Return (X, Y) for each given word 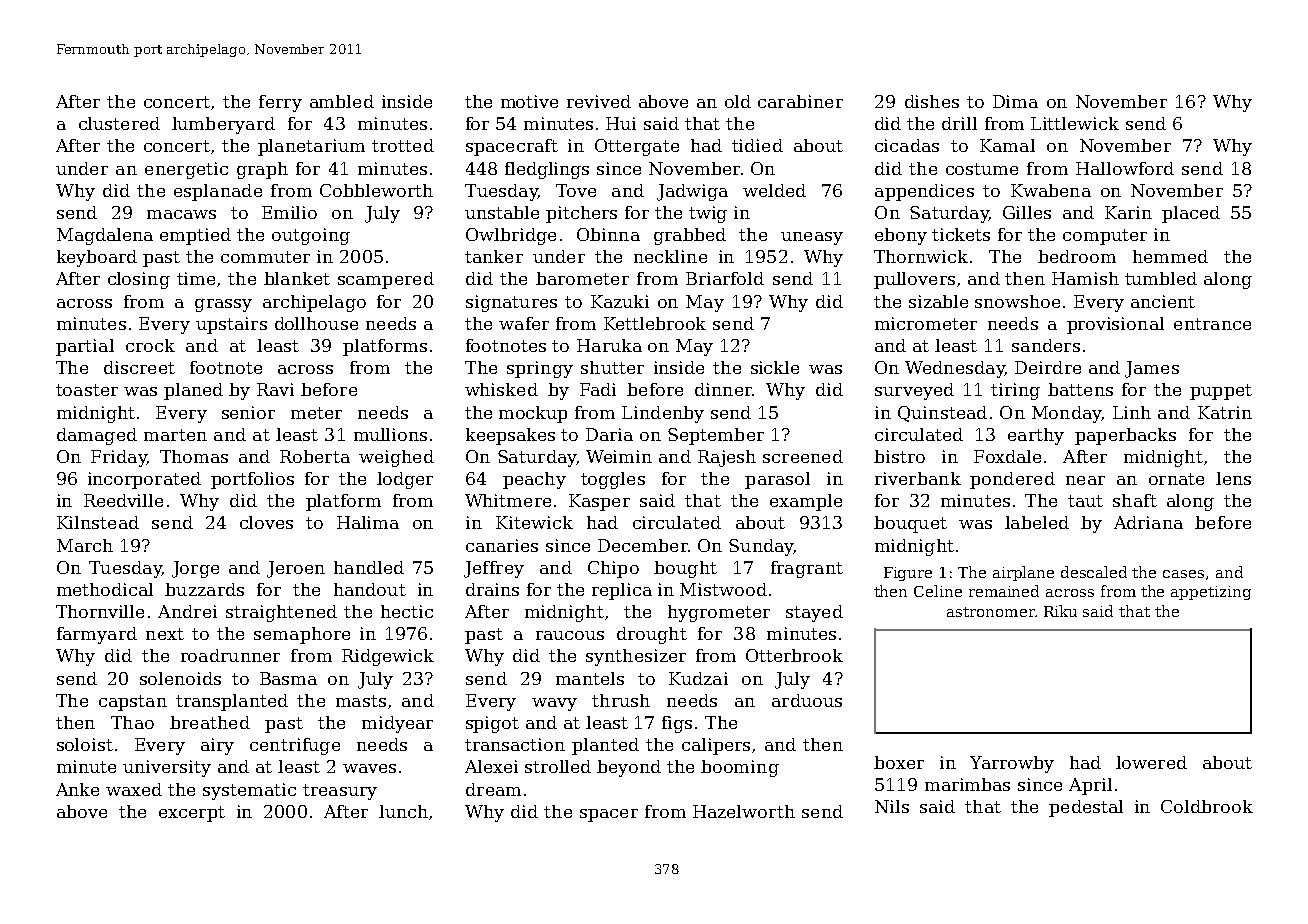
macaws (181, 214)
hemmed (1170, 256)
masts (361, 701)
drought (652, 635)
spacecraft (512, 147)
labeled (1037, 522)
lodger (405, 480)
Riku (1060, 611)
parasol (777, 480)
